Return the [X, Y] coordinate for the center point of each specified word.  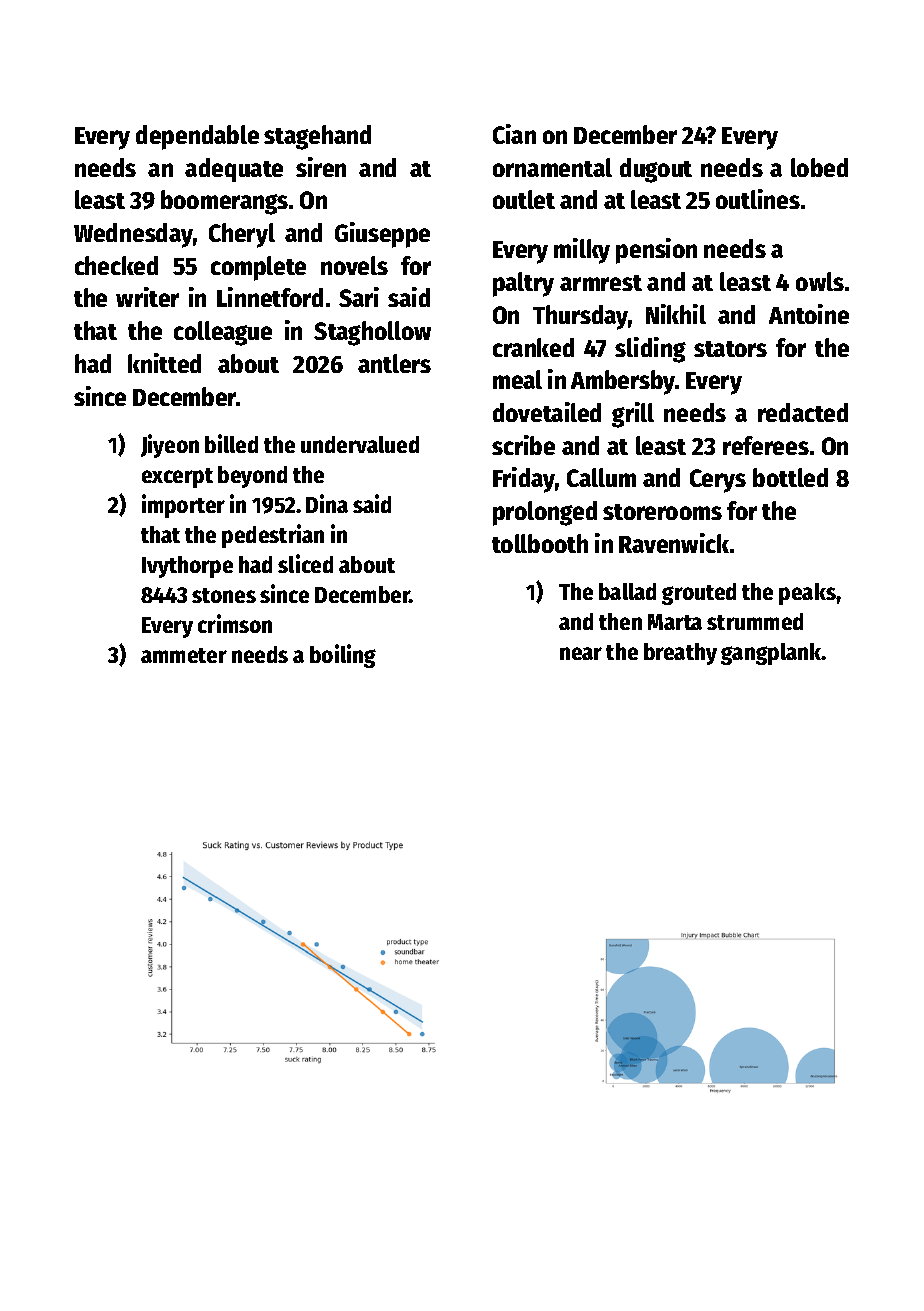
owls [820, 281]
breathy [680, 654]
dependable [197, 137]
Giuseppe [382, 235]
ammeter [184, 655]
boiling [343, 656]
